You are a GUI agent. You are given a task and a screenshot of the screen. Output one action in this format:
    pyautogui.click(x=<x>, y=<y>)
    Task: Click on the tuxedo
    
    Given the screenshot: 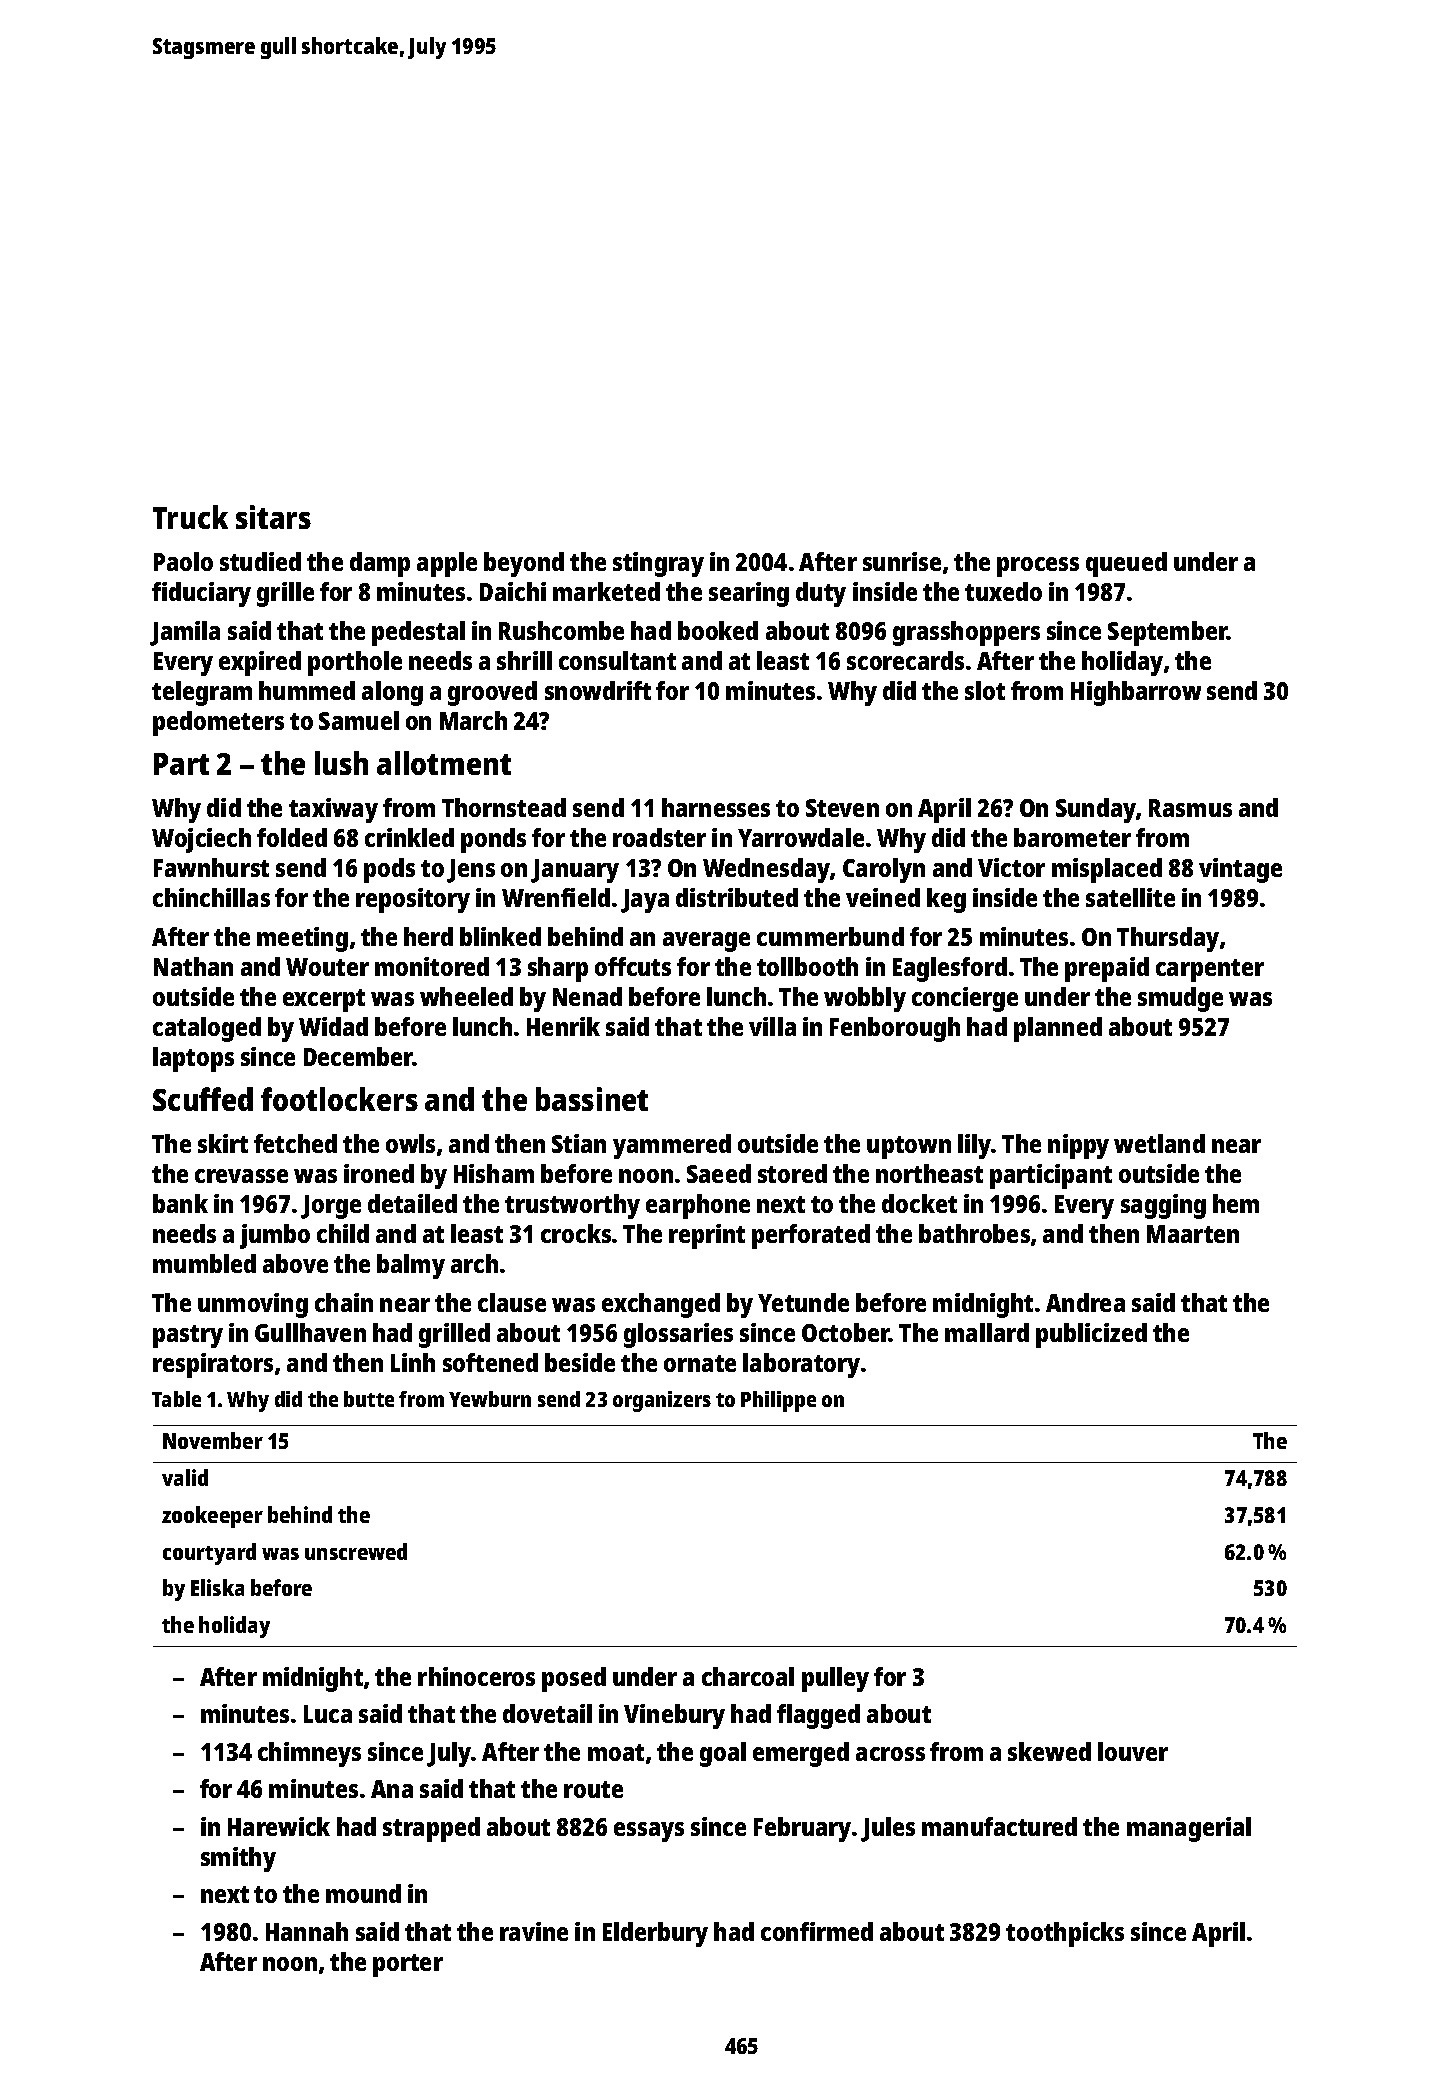 What is the action you would take?
    pyautogui.click(x=1003, y=591)
